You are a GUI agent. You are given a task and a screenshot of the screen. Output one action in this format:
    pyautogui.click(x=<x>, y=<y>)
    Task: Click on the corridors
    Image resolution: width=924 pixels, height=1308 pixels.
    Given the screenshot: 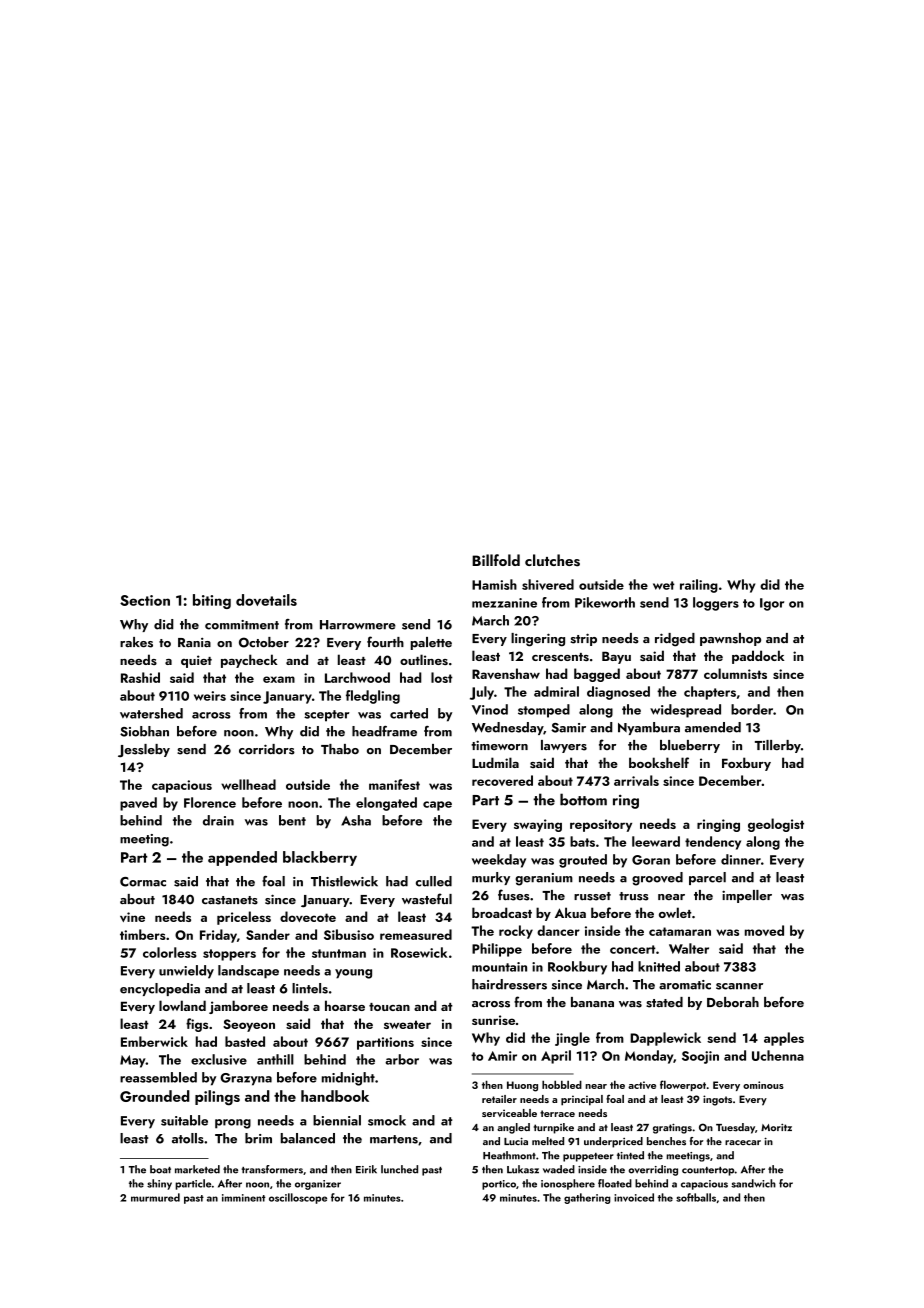 What is the action you would take?
    pyautogui.click(x=267, y=749)
